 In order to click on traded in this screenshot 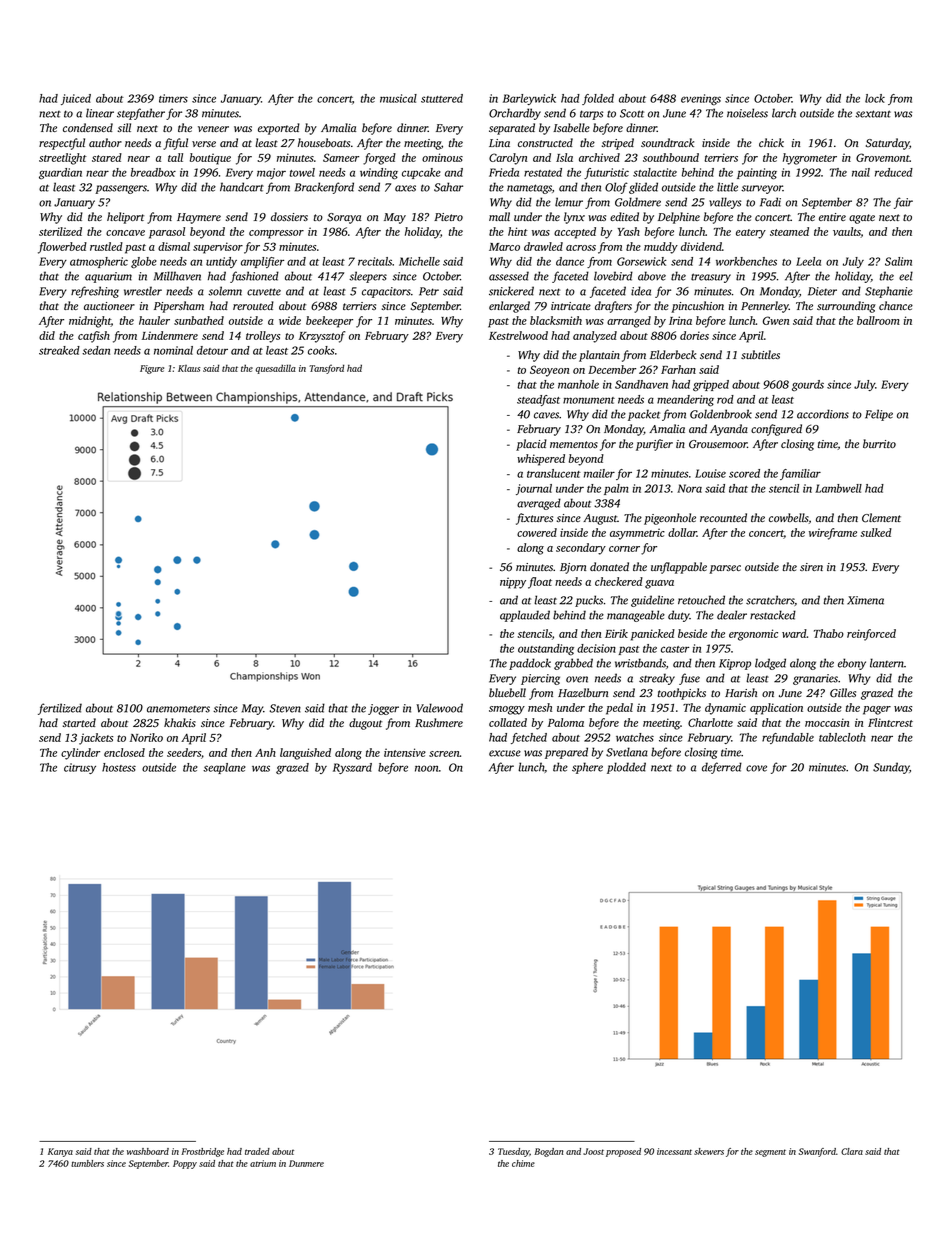, I will do `click(257, 1151)`.
